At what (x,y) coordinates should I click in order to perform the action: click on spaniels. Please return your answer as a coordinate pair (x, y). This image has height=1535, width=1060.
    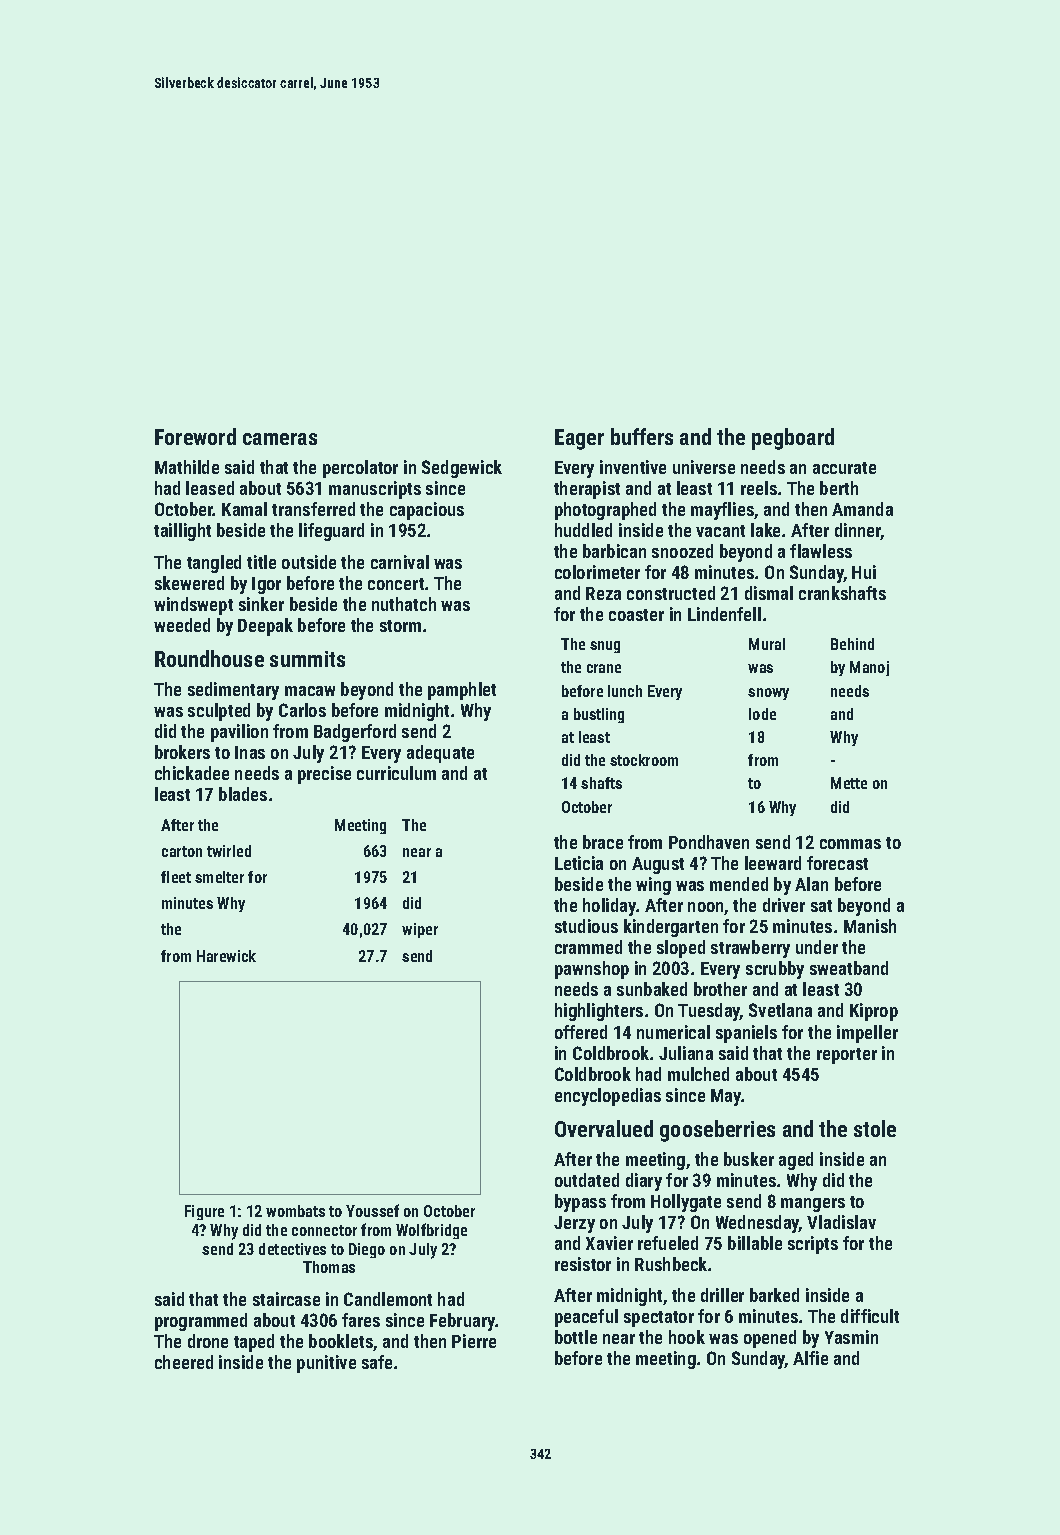
    Looking at the image, I should click on (746, 1034).
